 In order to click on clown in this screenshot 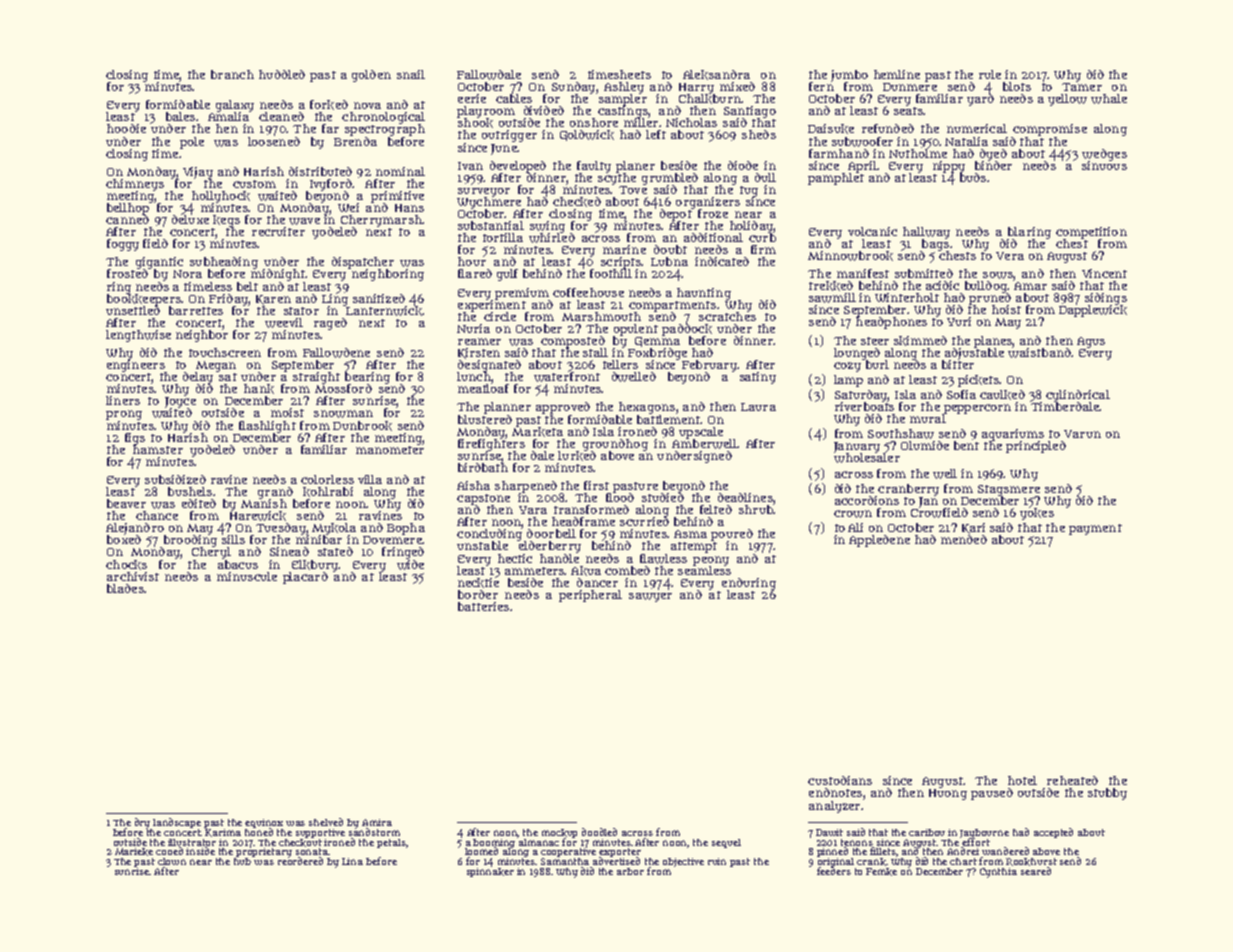, I will do `click(172, 861)`.
